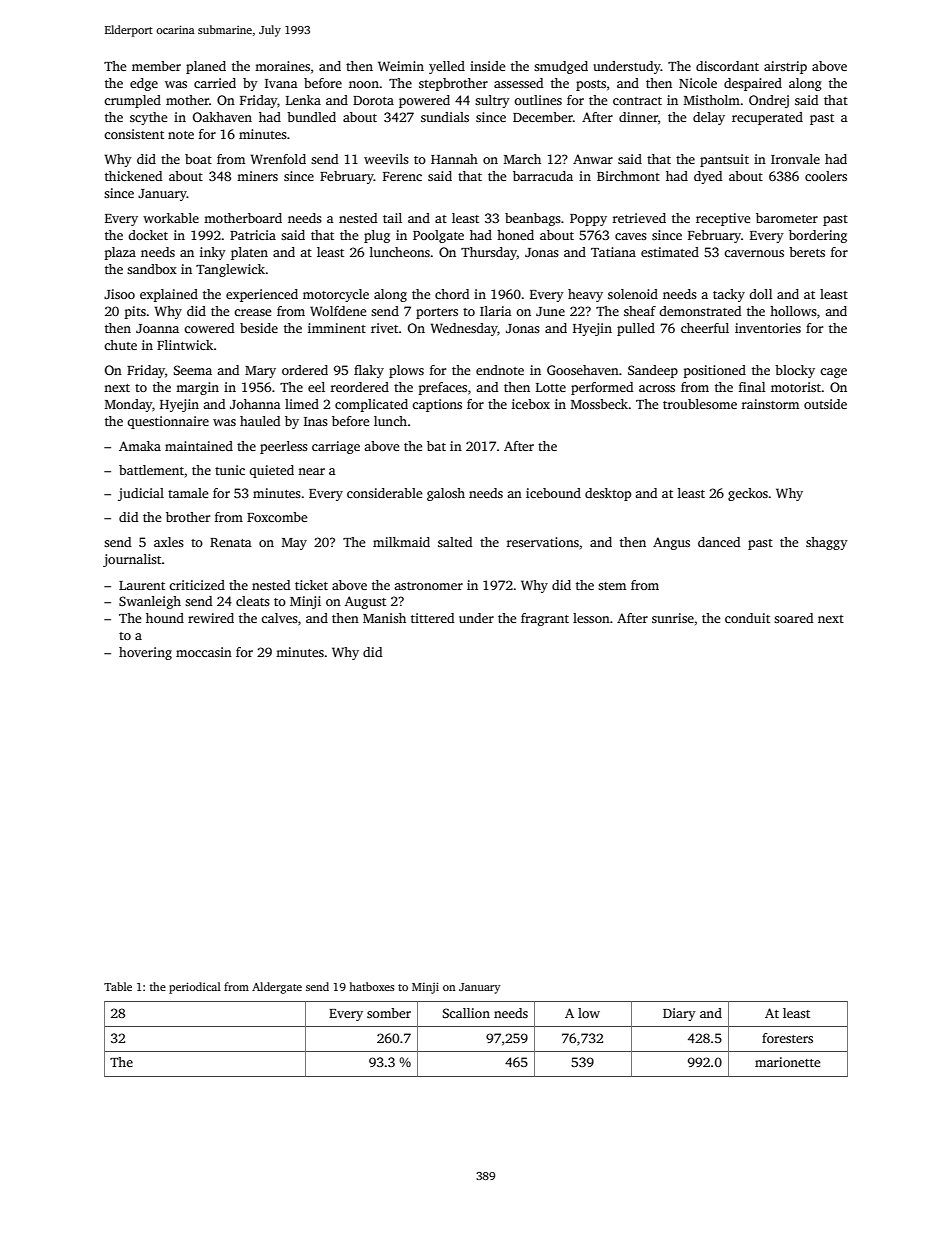 The image size is (952, 1233). What do you see at coordinates (171, 218) in the page?
I see `workable` at bounding box center [171, 218].
